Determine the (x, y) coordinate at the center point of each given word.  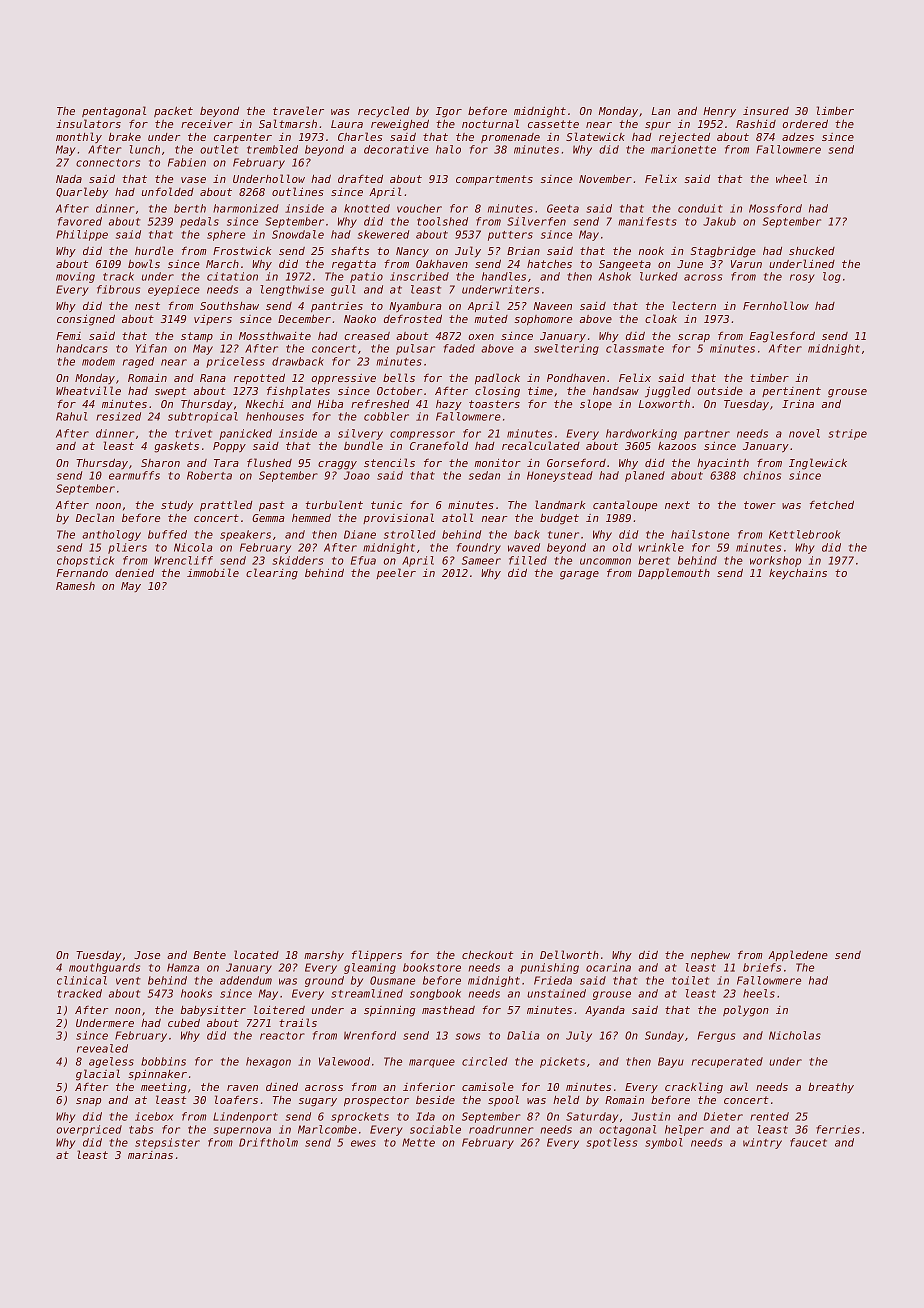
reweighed (400, 125)
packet (173, 111)
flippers (377, 956)
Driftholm (268, 1142)
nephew (710, 956)
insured (766, 111)
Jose (147, 955)
